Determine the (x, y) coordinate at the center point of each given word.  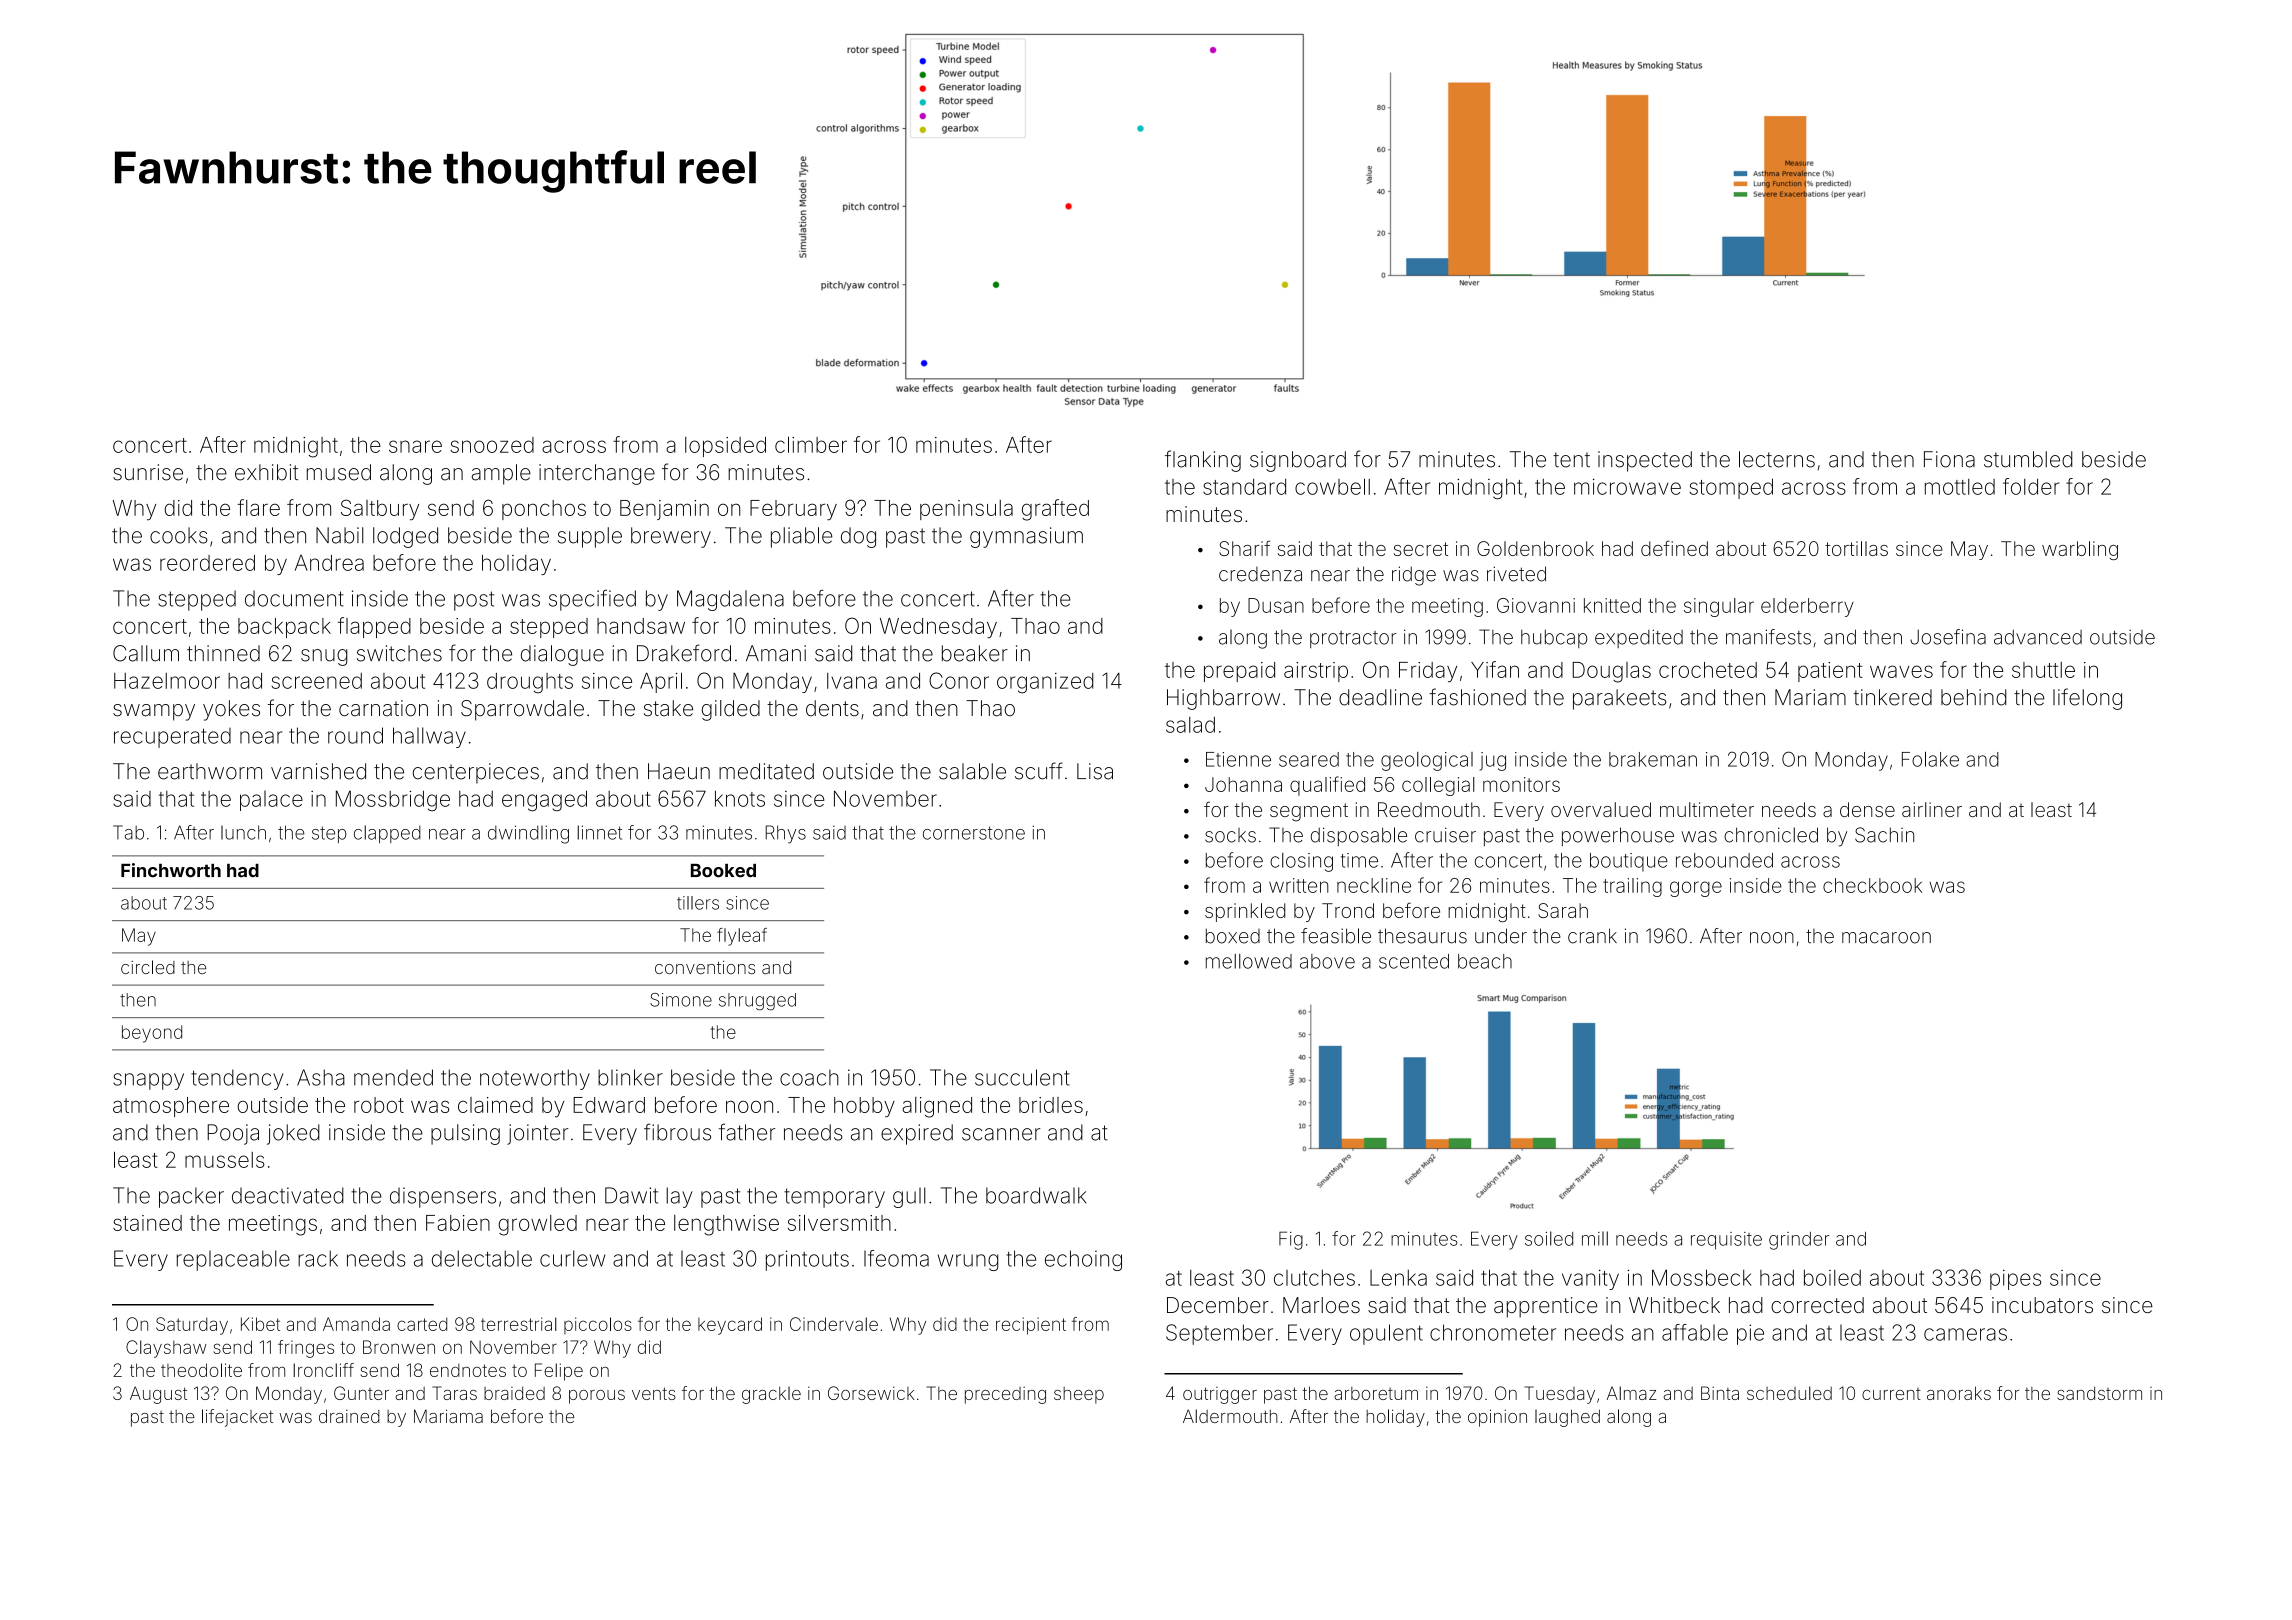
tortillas (1856, 548)
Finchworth (171, 870)
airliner (1932, 809)
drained (349, 1416)
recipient (1031, 1326)
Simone (681, 1000)
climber (811, 444)
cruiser (1445, 835)
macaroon (1886, 938)
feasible (1336, 936)
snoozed (492, 445)
